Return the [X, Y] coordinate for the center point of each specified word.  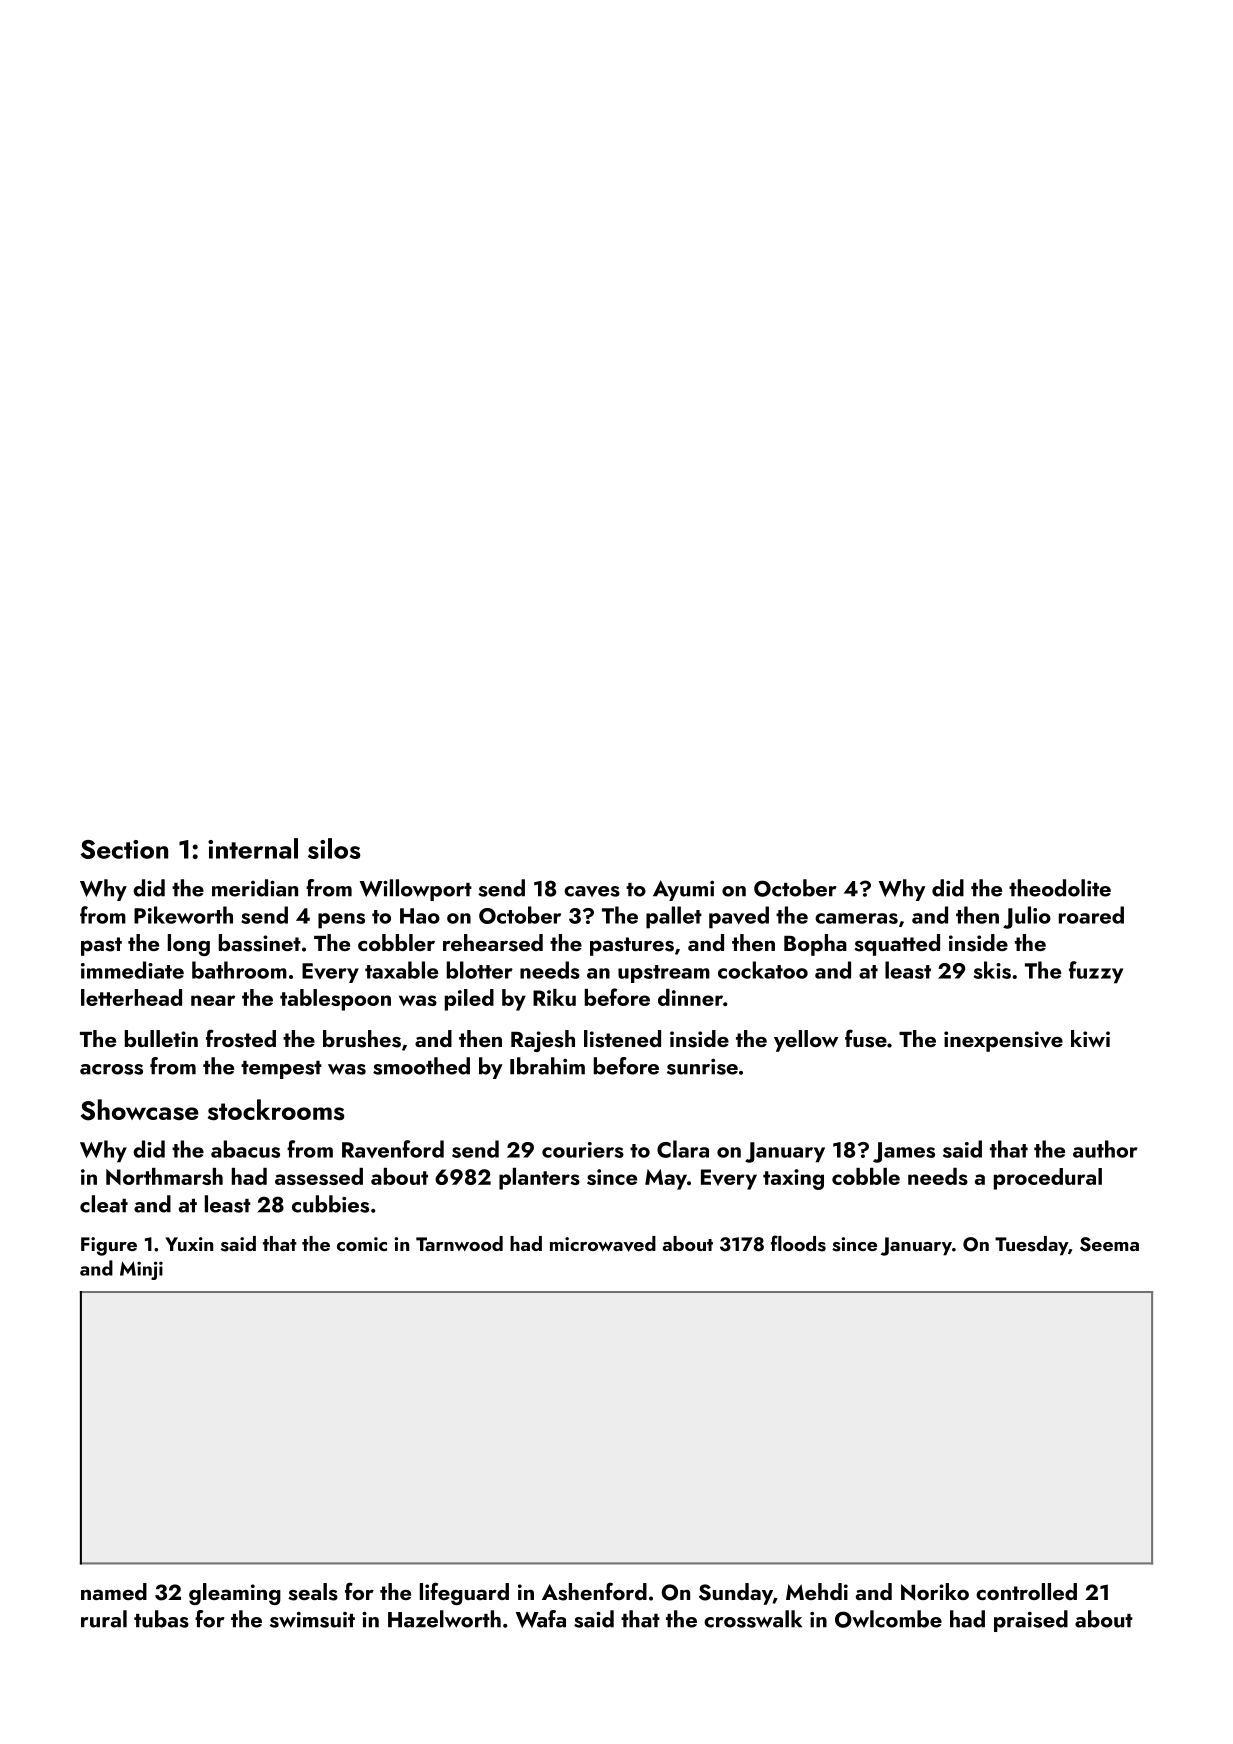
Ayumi [683, 890]
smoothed [421, 1066]
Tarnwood [459, 1243]
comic [362, 1244]
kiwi [1090, 1038]
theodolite [1060, 888]
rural [104, 1619]
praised [1031, 1621]
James [904, 1152]
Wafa [541, 1619]
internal [253, 848]
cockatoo [763, 970]
